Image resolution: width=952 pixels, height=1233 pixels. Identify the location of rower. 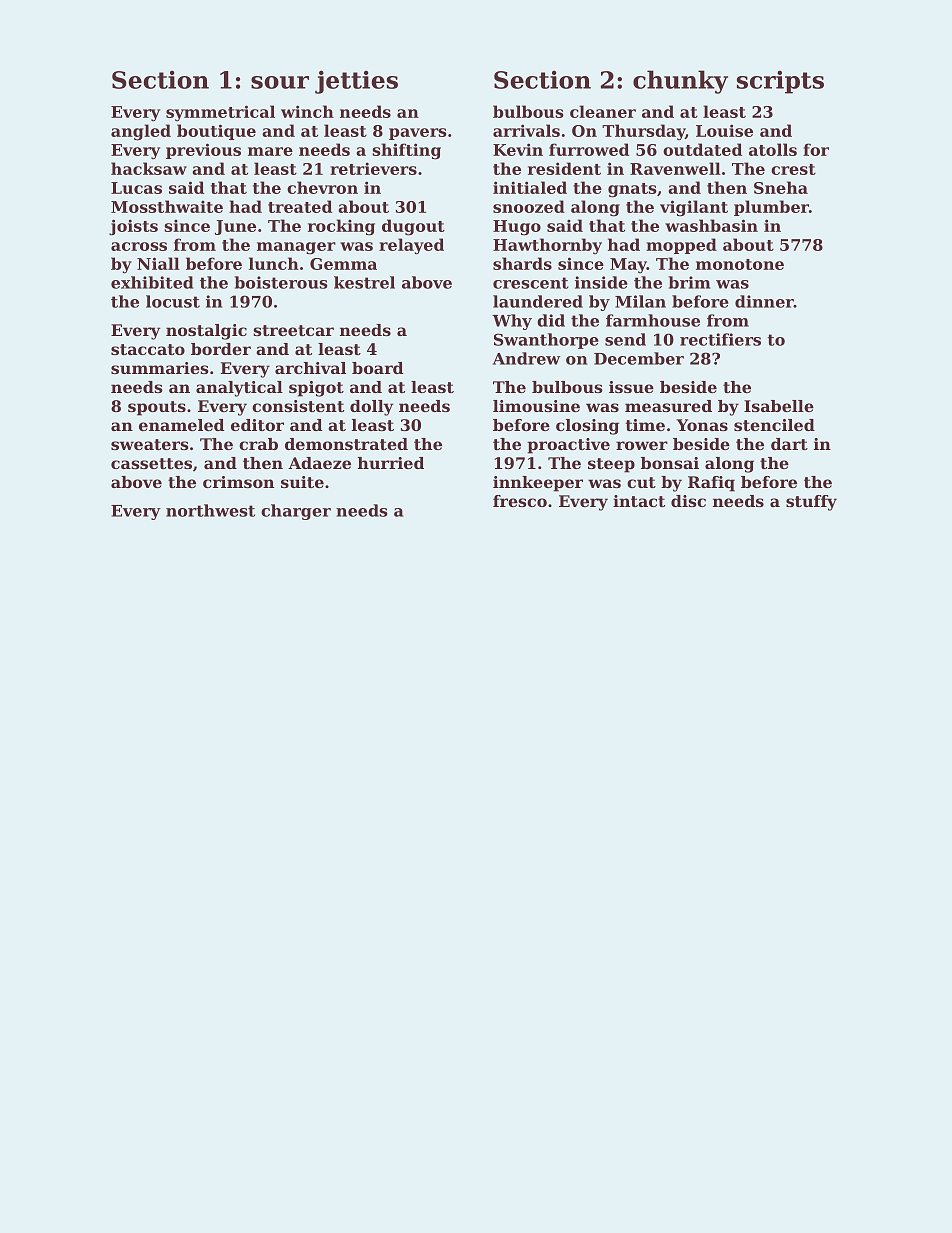
(642, 445).
